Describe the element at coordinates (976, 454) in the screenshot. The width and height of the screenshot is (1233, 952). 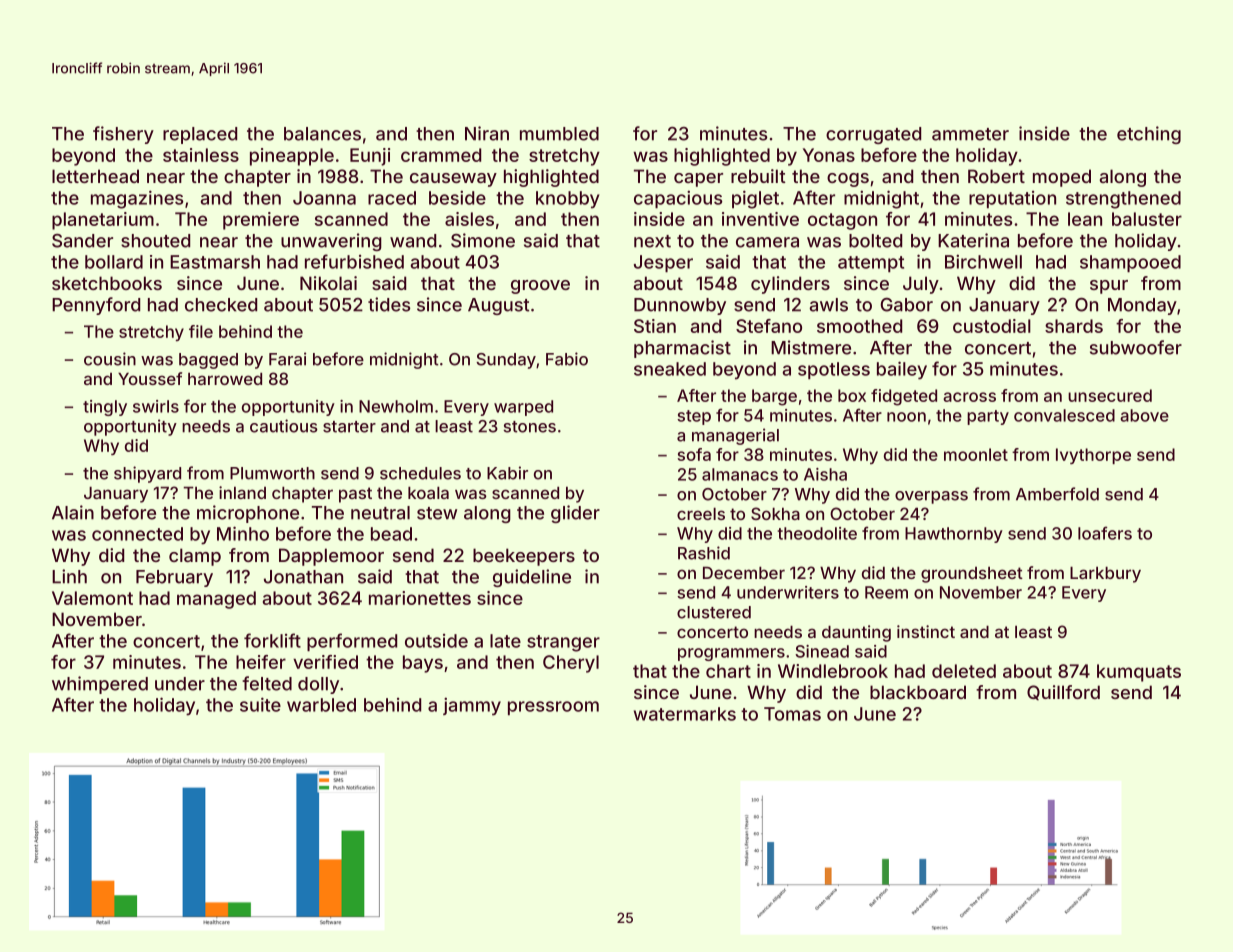
I see `moonlet` at that location.
